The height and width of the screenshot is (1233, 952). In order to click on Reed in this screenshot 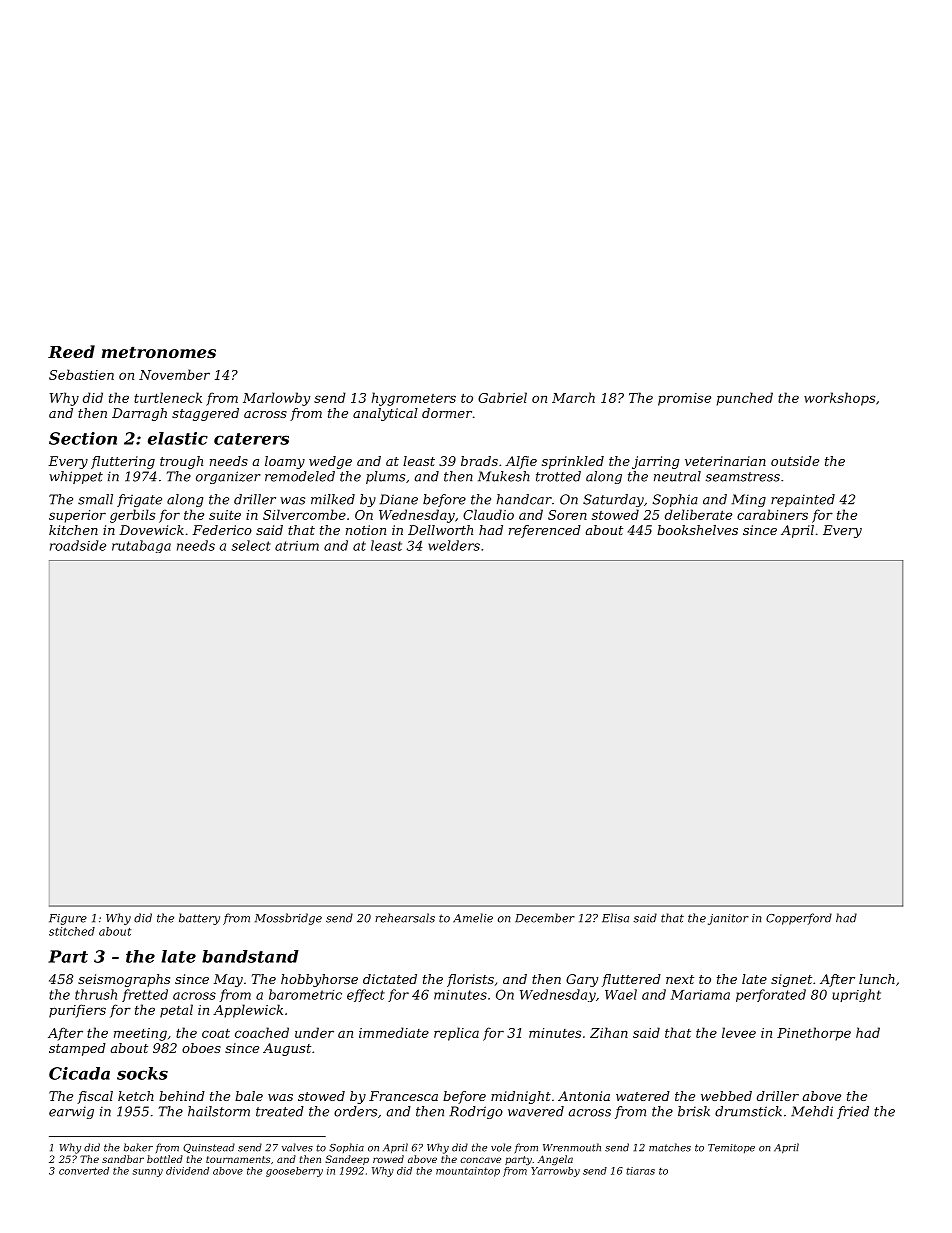, I will do `click(71, 351)`.
